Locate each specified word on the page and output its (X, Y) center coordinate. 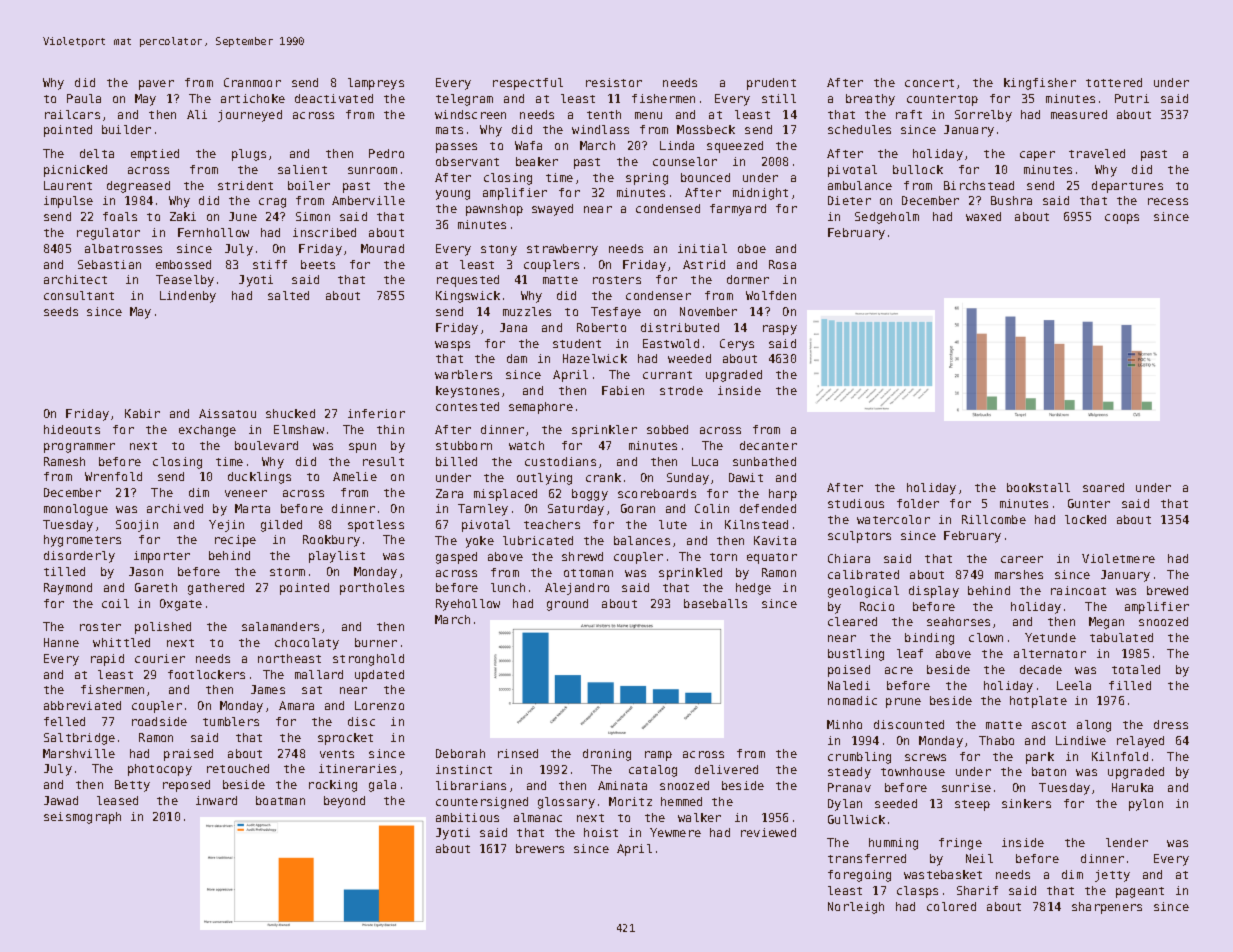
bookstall (1038, 487)
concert (929, 83)
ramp (658, 756)
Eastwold (671, 343)
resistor (614, 82)
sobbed (667, 429)
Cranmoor (252, 82)
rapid (107, 660)
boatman (280, 800)
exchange (207, 431)
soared (1103, 487)
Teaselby (185, 281)
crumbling (859, 758)
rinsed (518, 753)
